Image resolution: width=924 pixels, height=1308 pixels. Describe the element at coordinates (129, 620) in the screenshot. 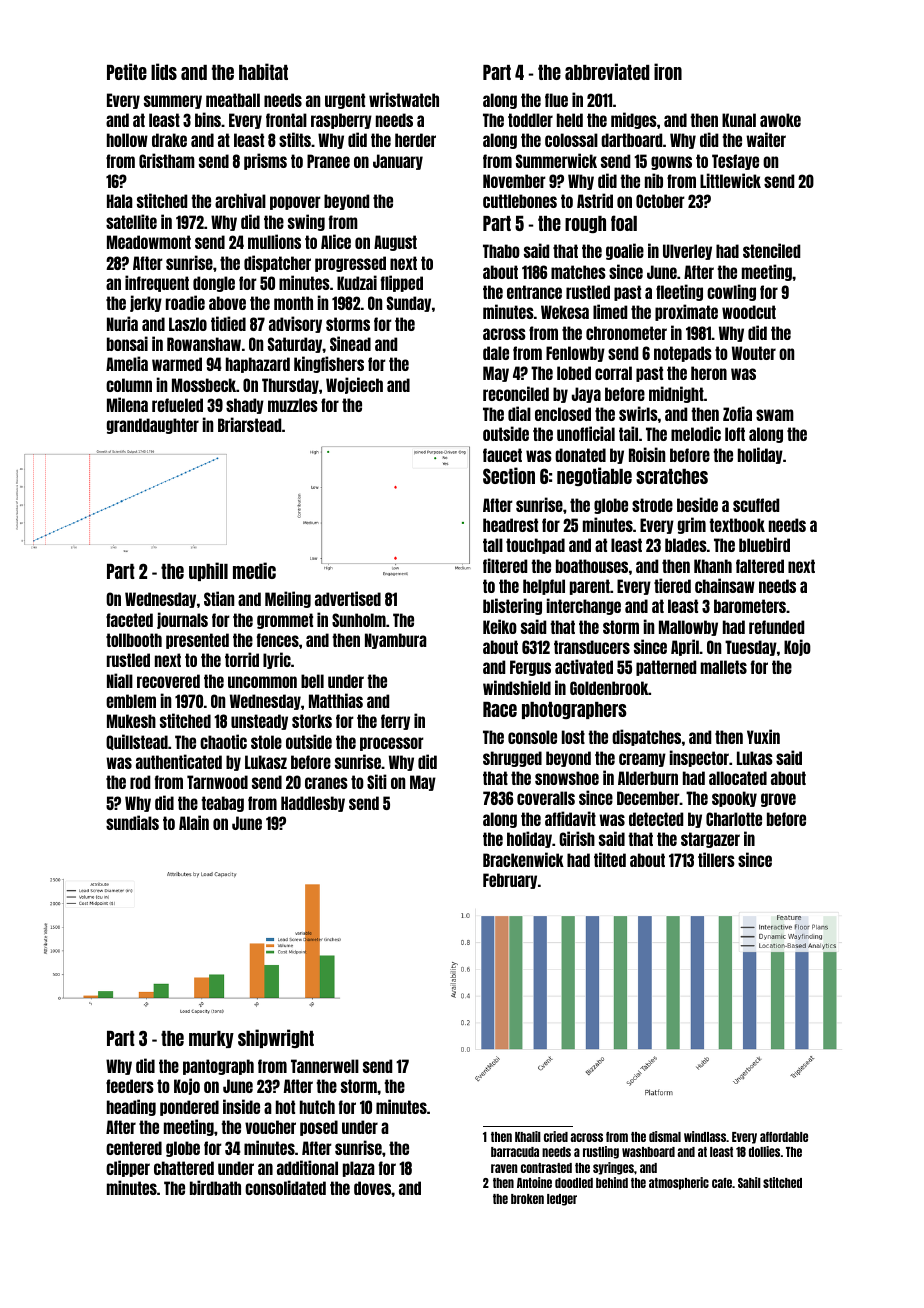

I see `faceted` at that location.
